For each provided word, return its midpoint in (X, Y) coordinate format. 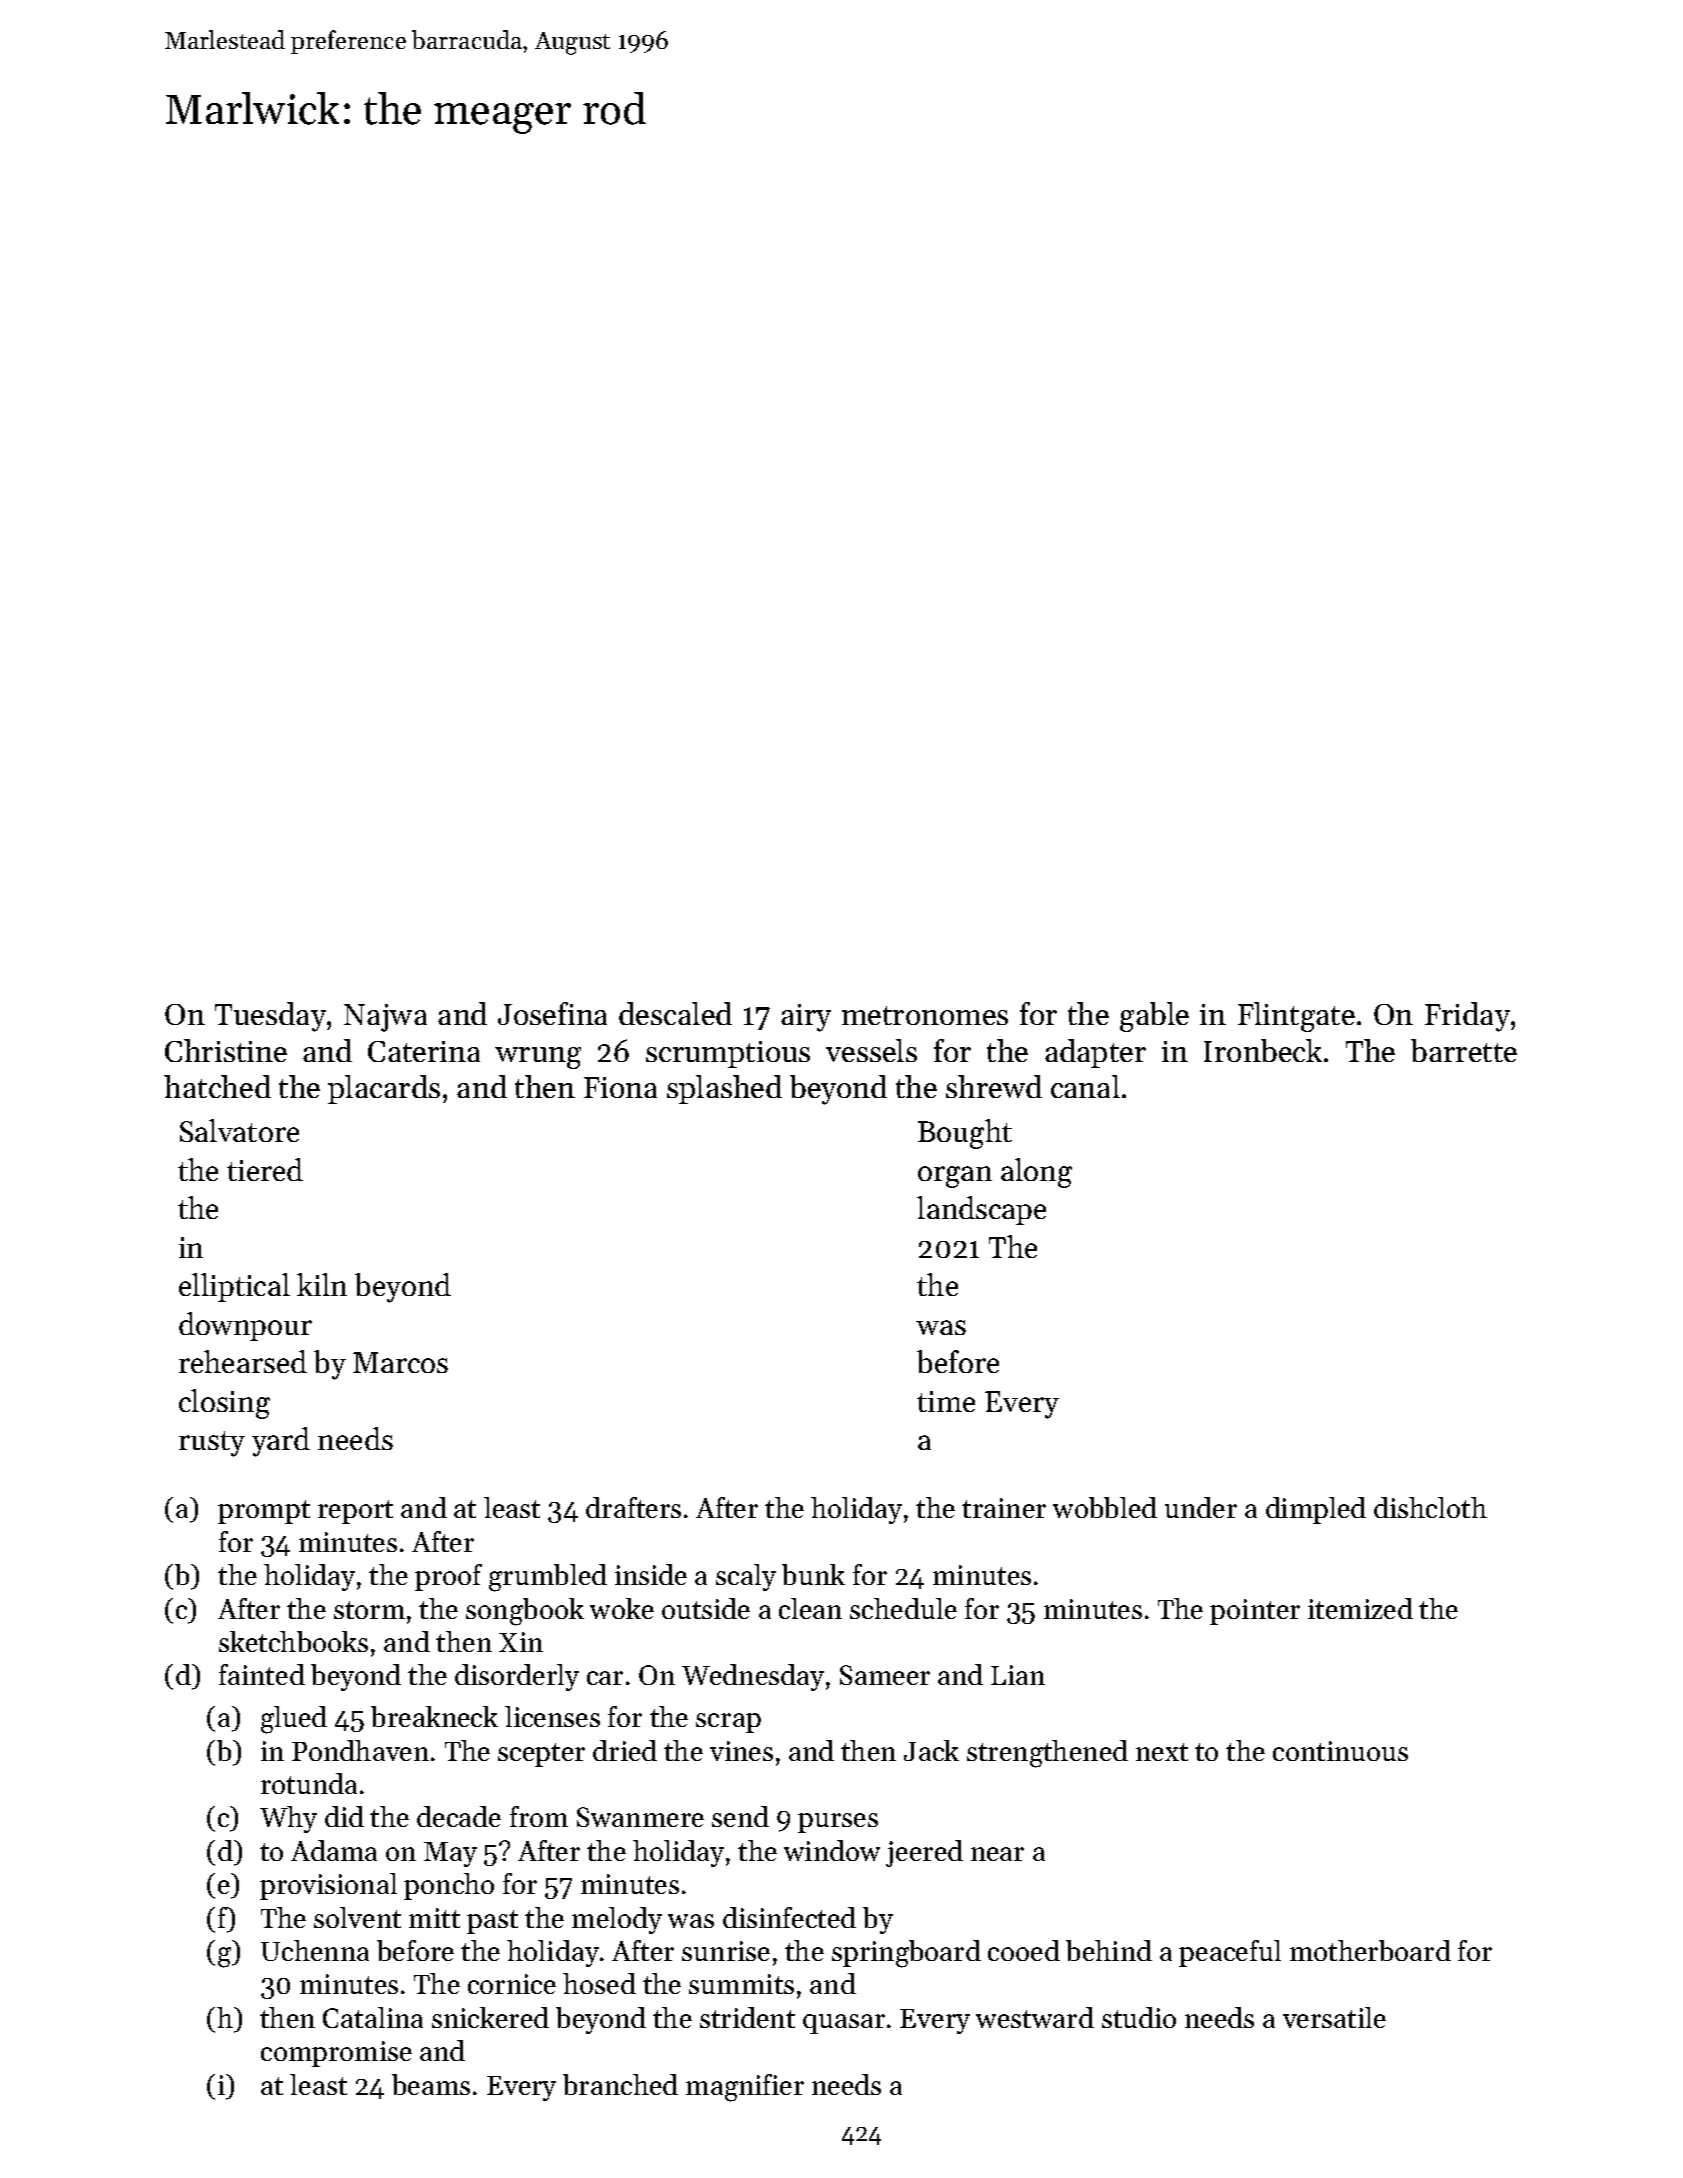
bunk (813, 1574)
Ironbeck (1263, 1050)
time (946, 1401)
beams (431, 2084)
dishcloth (1430, 1507)
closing (224, 1404)
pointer (1255, 1612)
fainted (262, 1674)
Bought (965, 1134)
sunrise (726, 1951)
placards (384, 1089)
